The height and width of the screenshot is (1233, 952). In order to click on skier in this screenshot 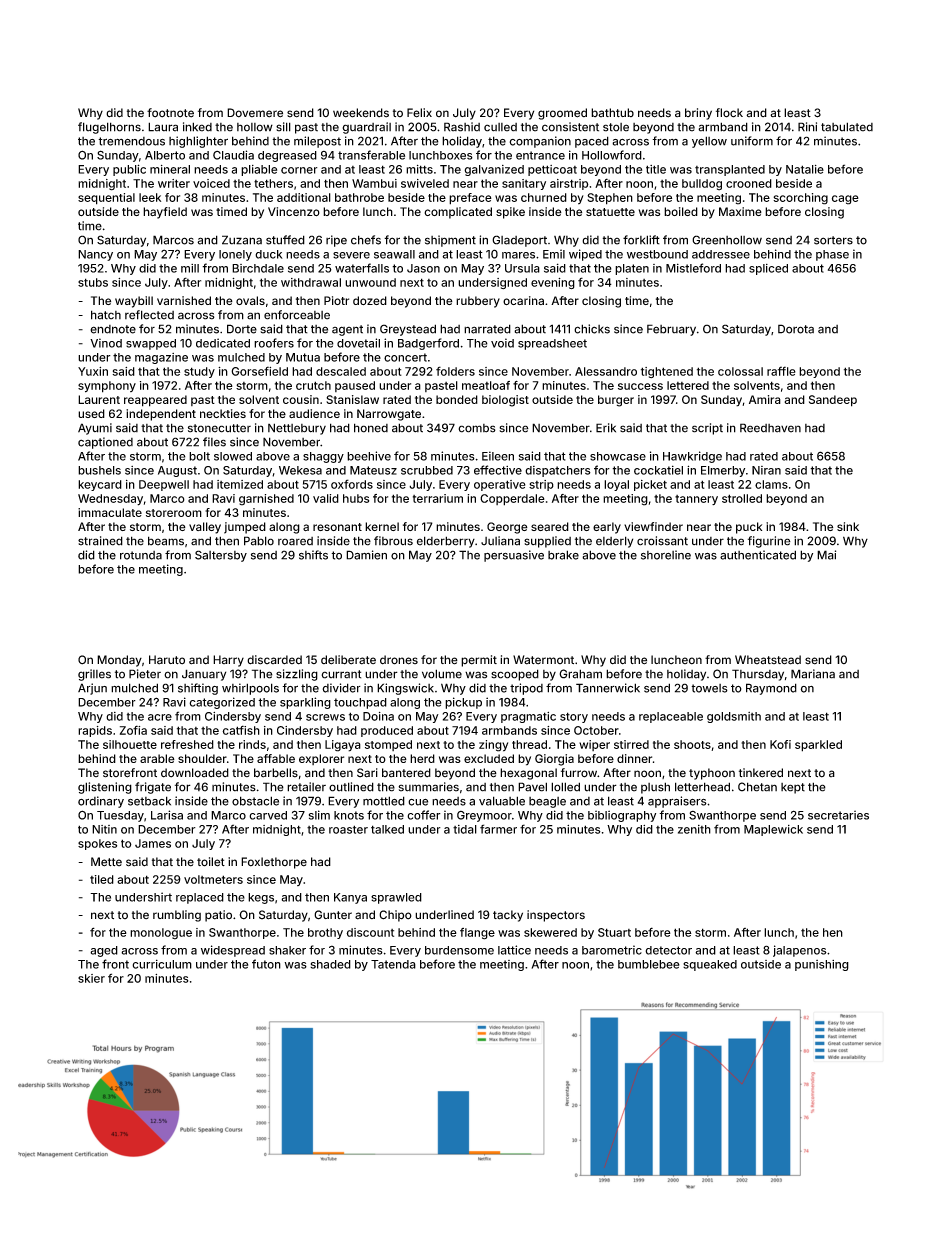, I will do `click(91, 978)`.
